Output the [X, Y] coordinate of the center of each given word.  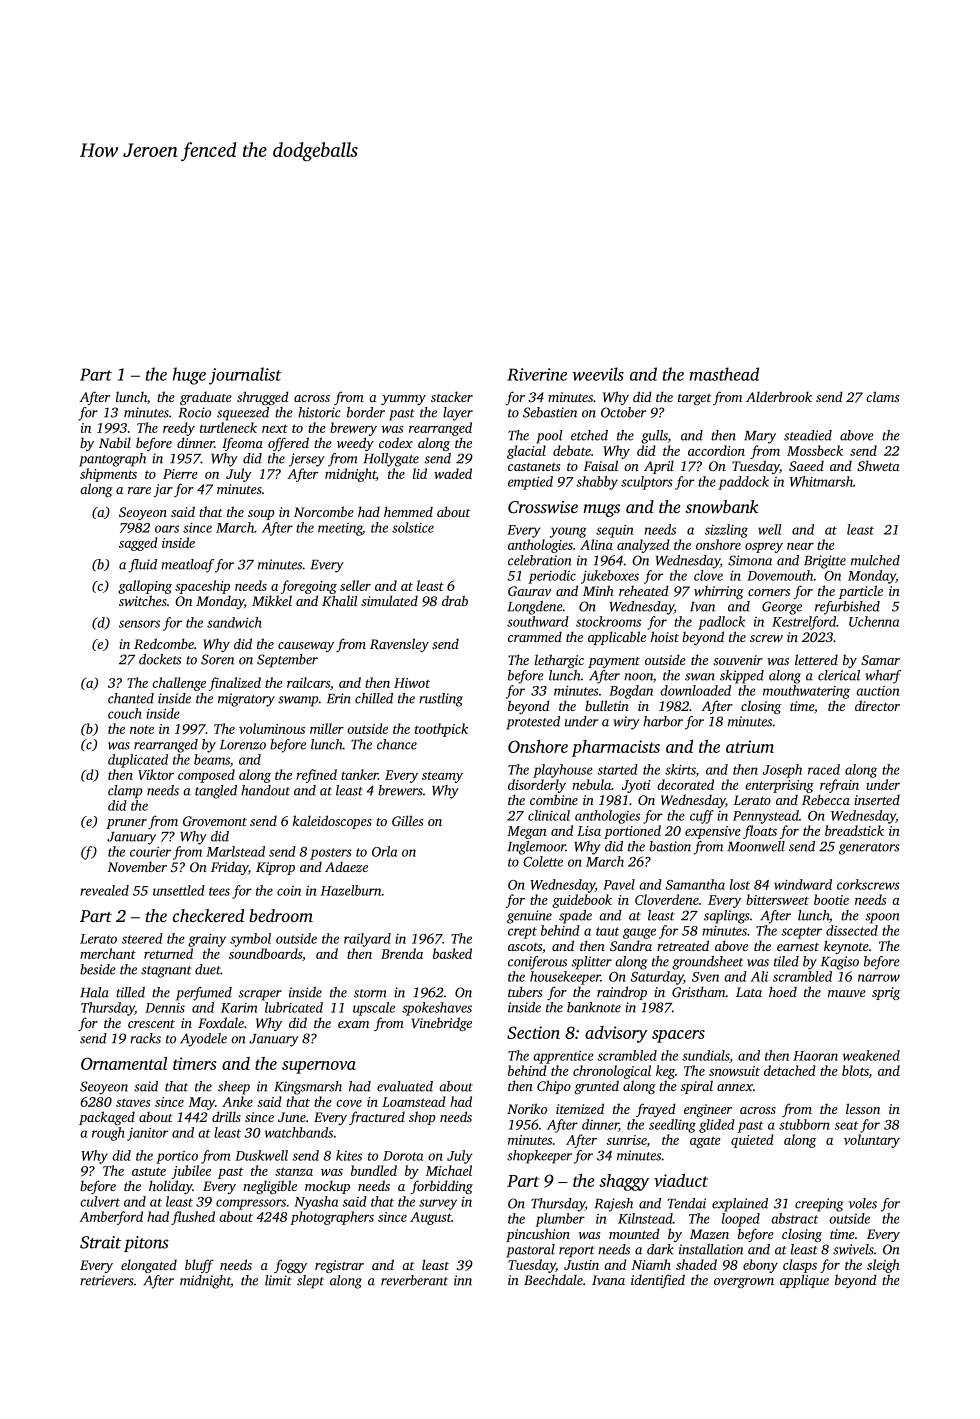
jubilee [191, 1172]
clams [882, 396]
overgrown [744, 1283]
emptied [530, 483]
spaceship [202, 587]
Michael [448, 1170]
